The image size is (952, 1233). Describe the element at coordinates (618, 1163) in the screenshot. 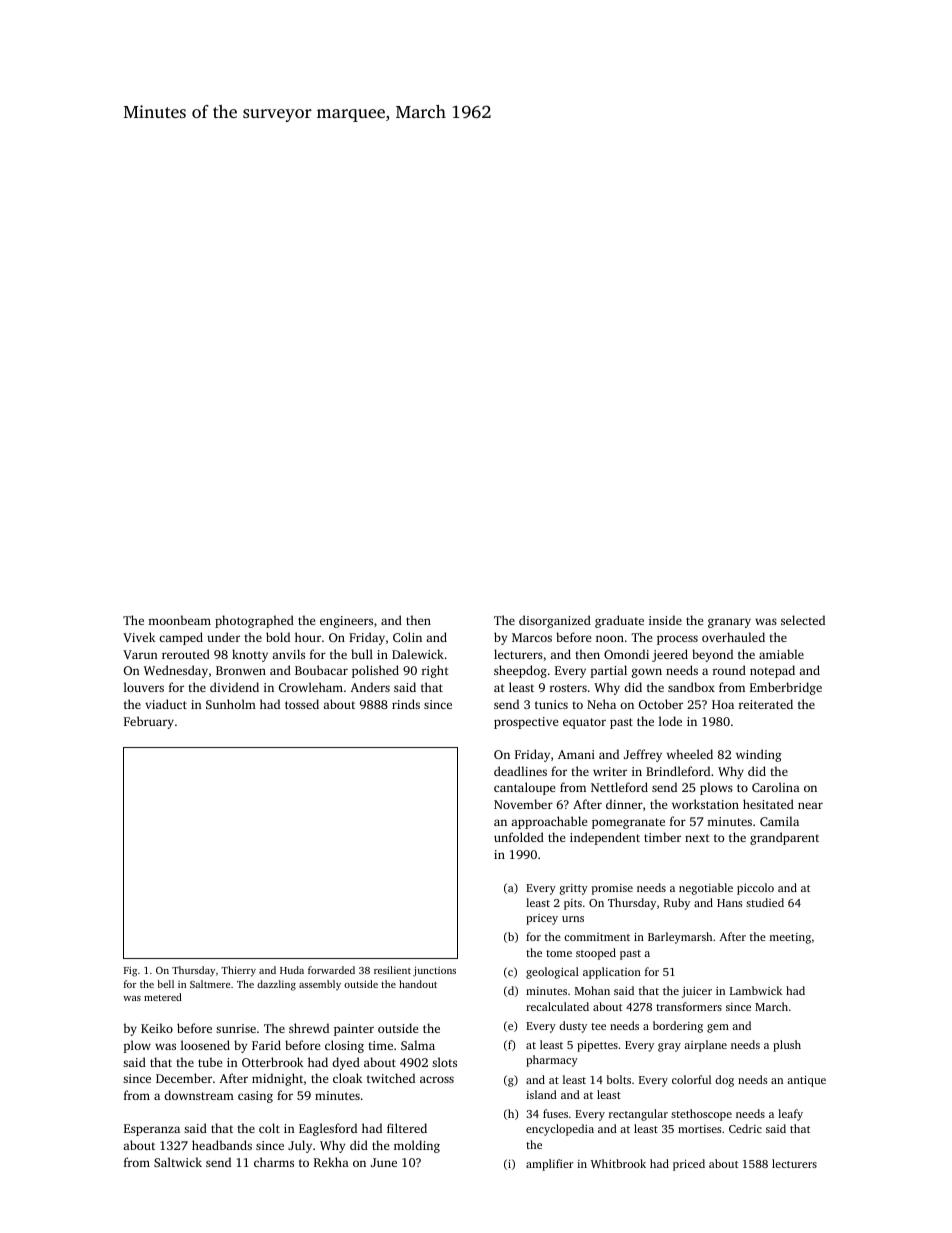

I see `Whitbrook` at that location.
